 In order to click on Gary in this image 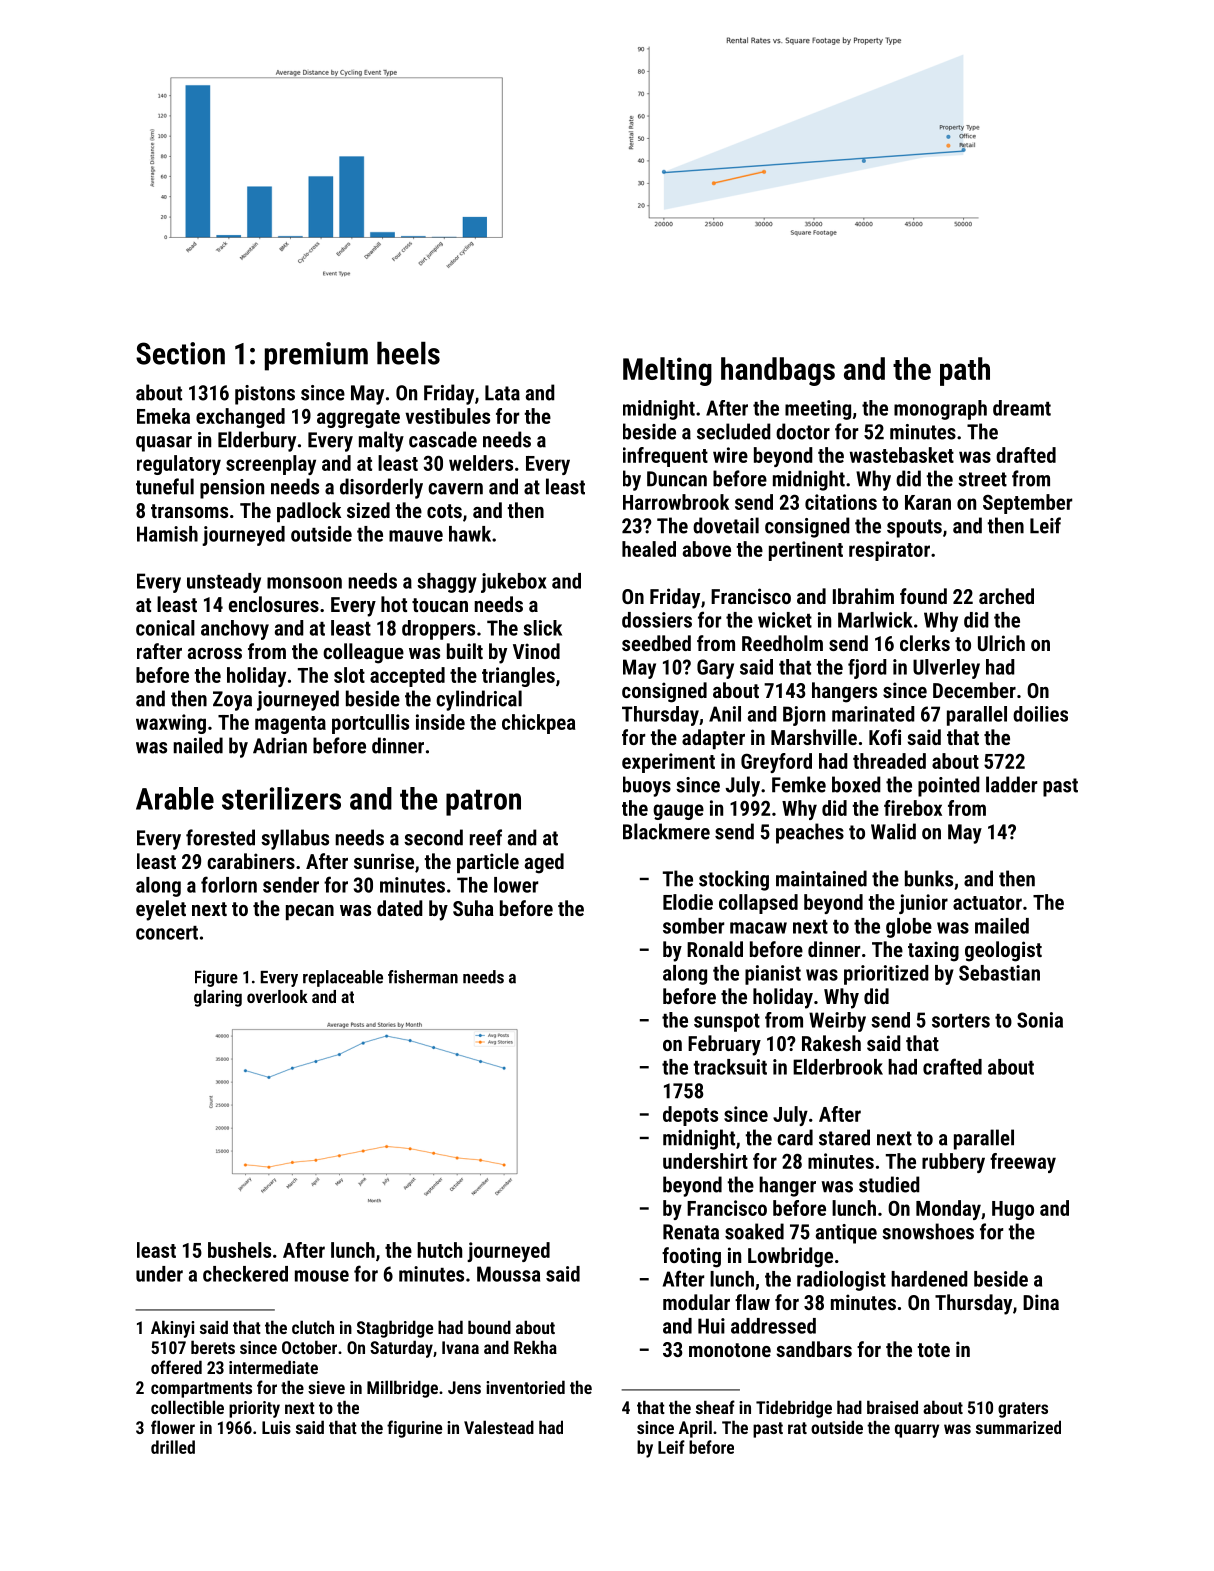, I will do `click(715, 669)`.
